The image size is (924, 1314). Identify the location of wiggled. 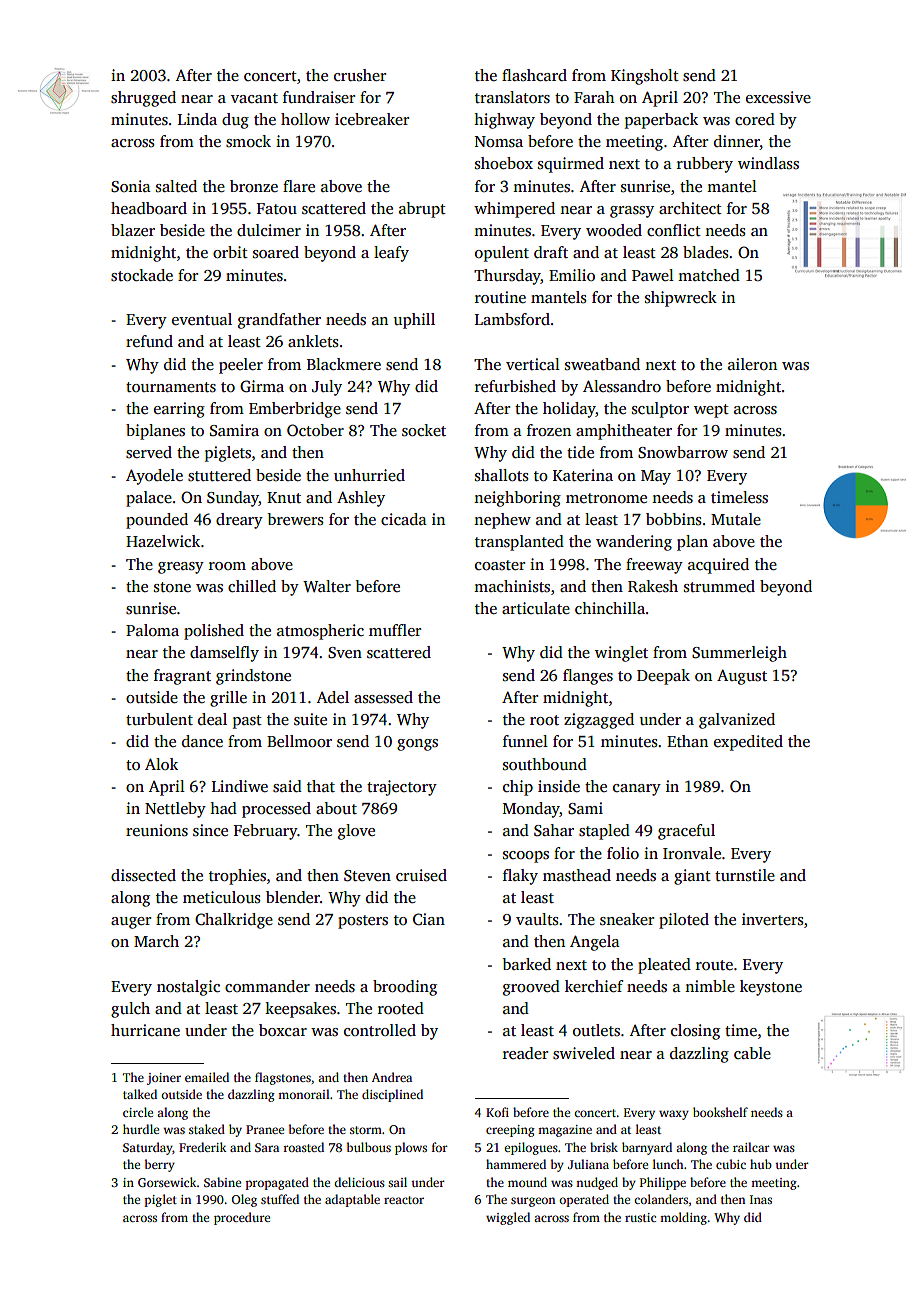
(508, 1218).
